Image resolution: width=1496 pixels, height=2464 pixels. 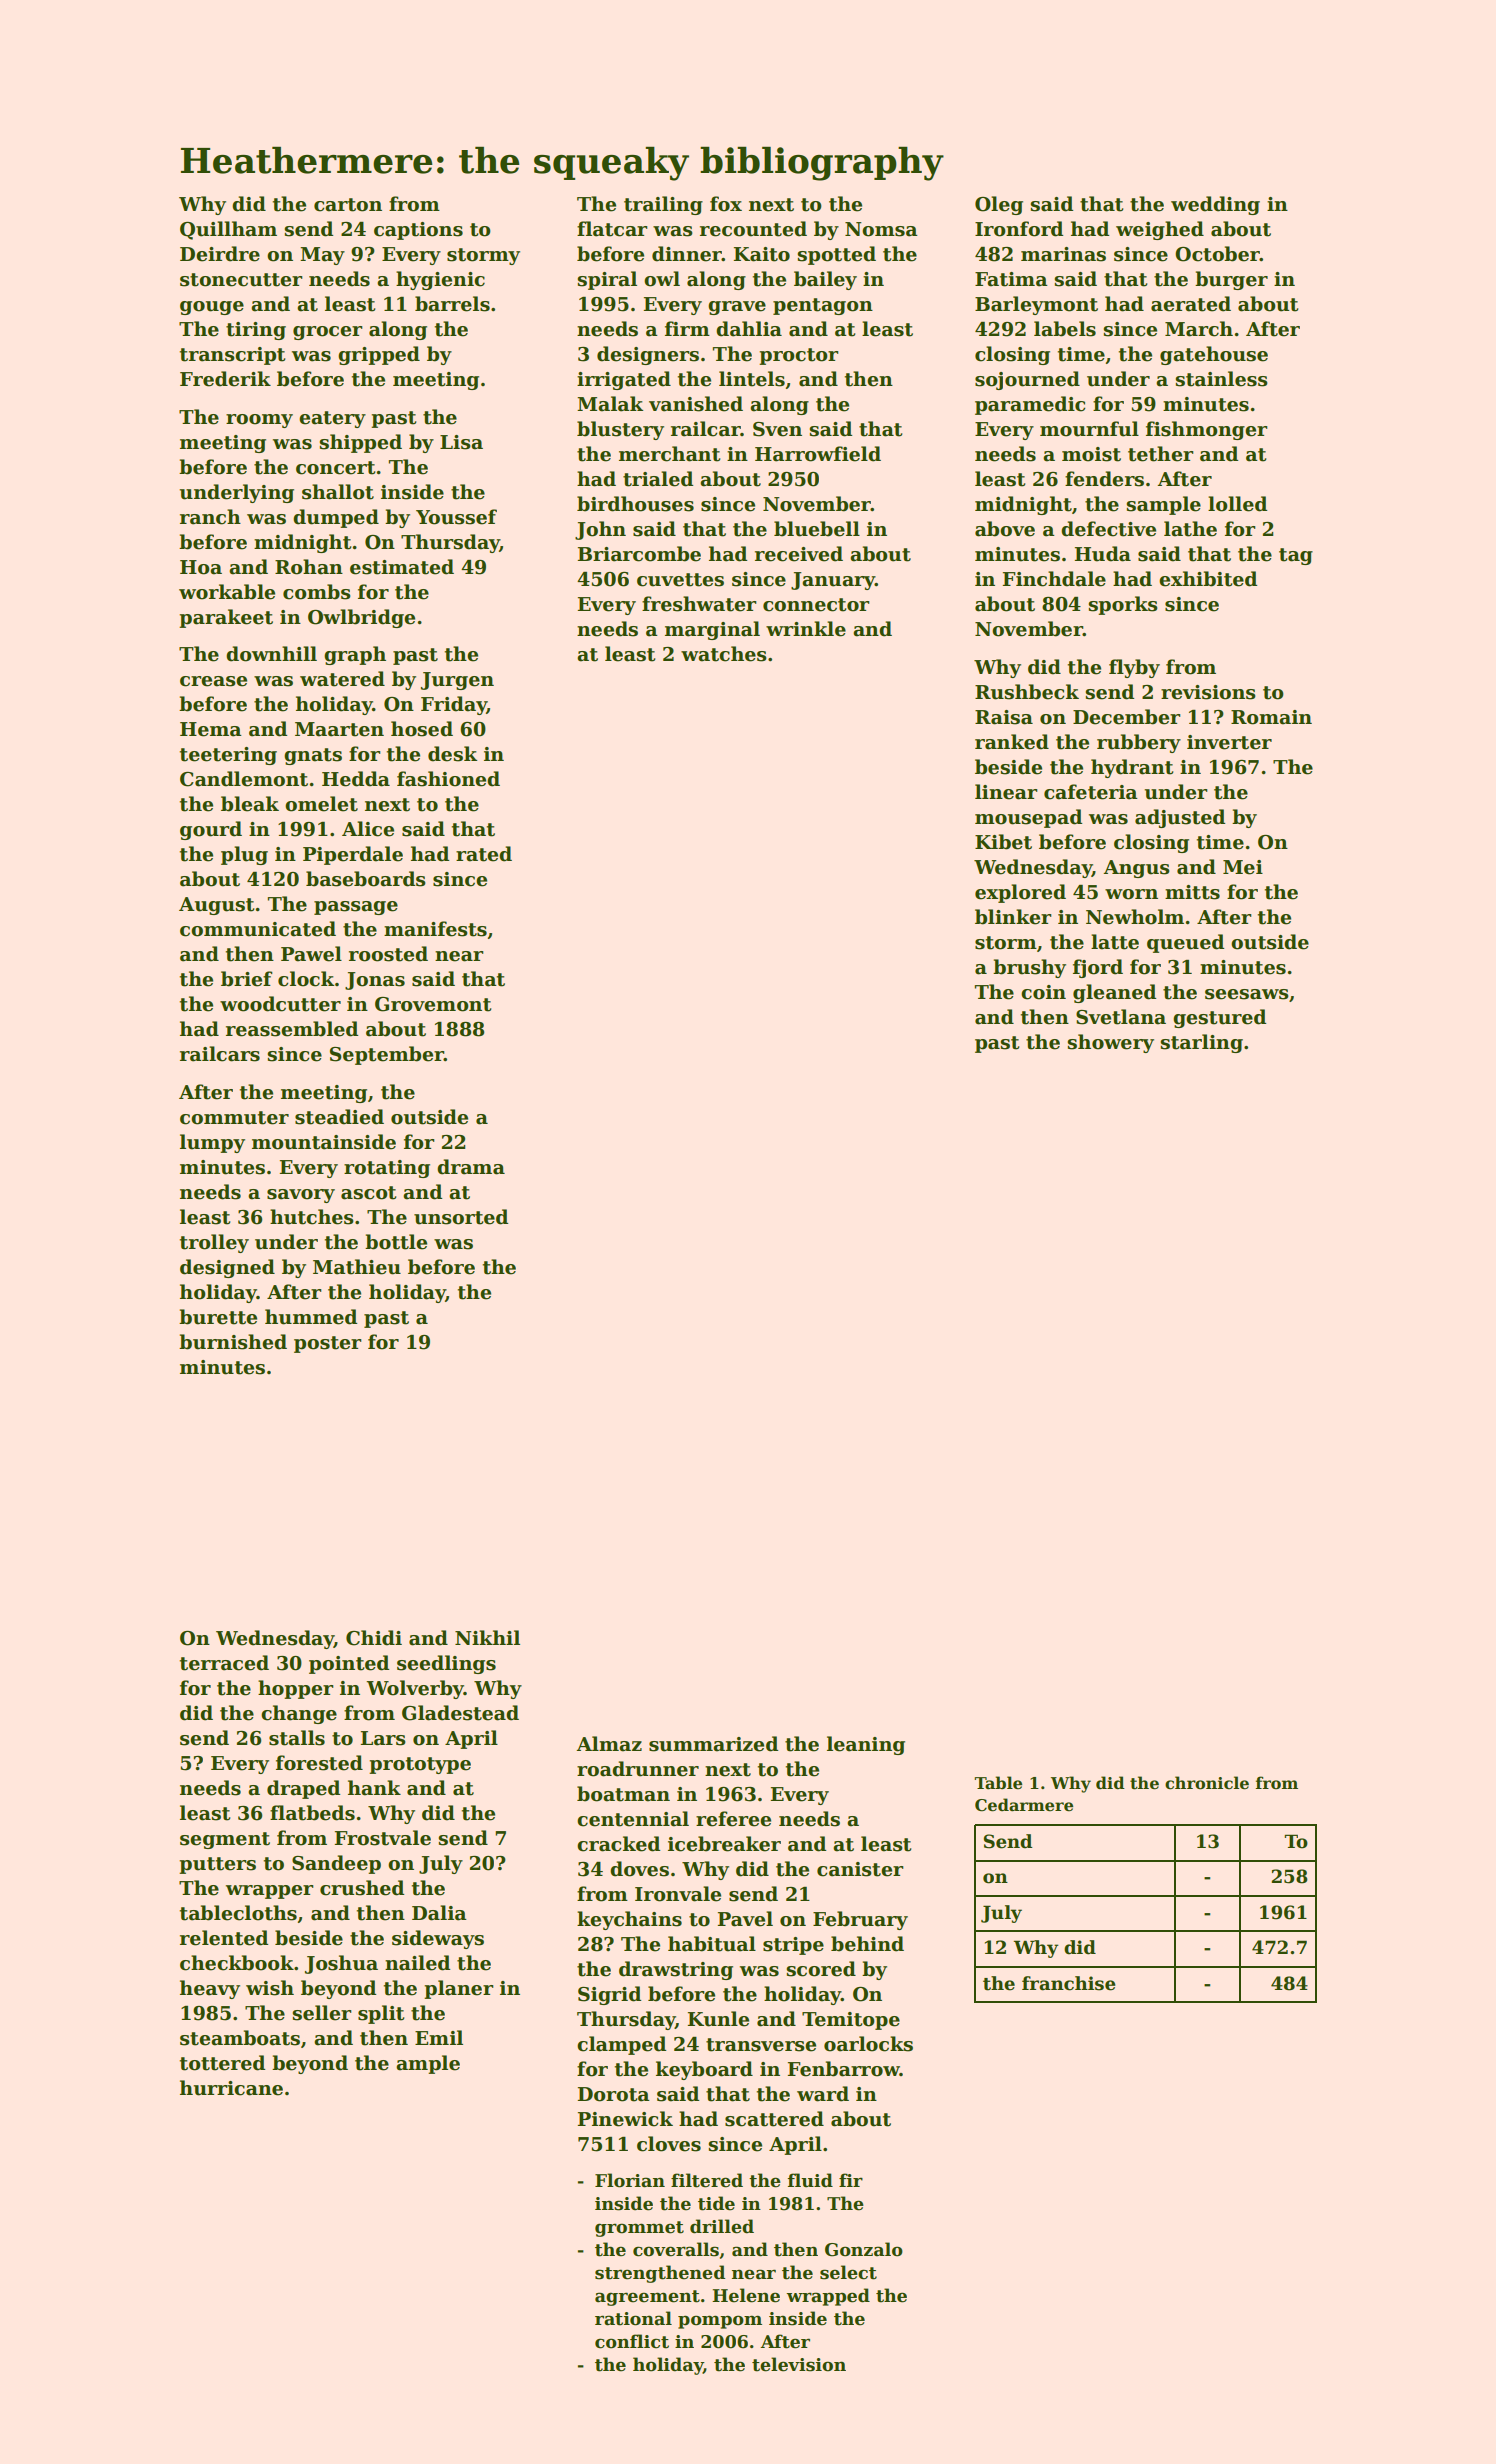 What do you see at coordinates (1111, 1043) in the screenshot?
I see `showery` at bounding box center [1111, 1043].
